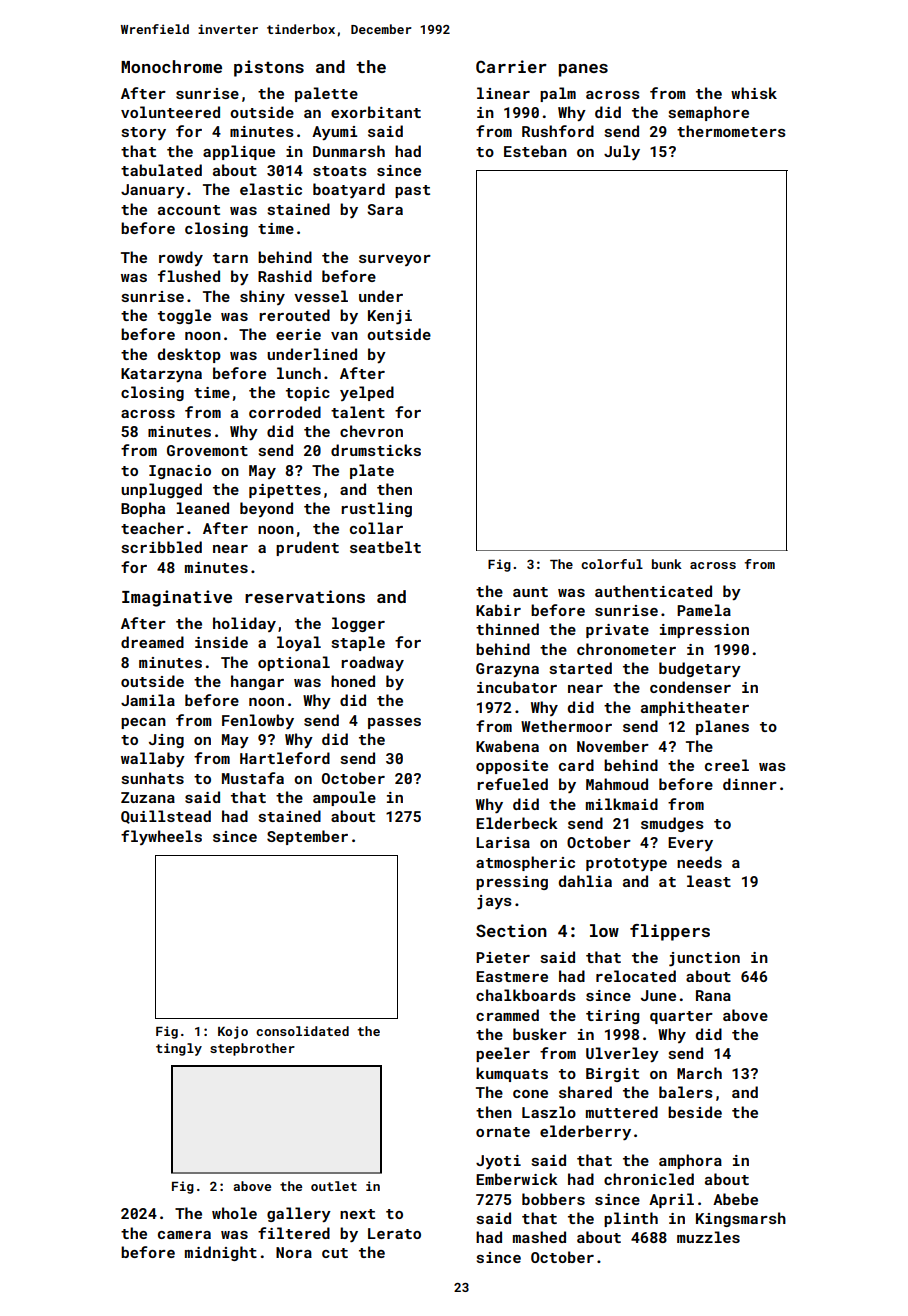 The height and width of the image is (1316, 908). What do you see at coordinates (302, 1031) in the image?
I see `consolidated` at bounding box center [302, 1031].
